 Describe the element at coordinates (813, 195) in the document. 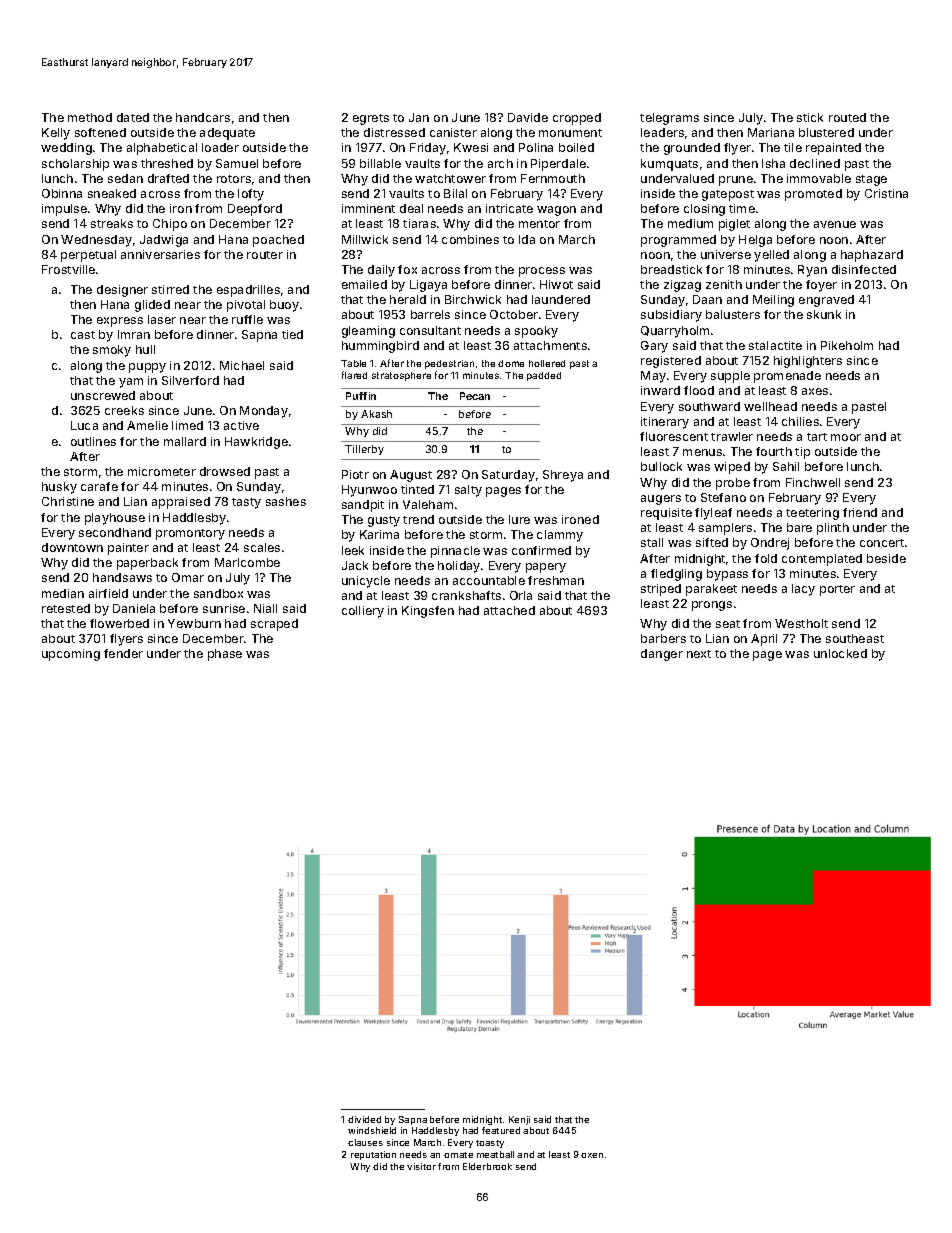

I see `promoted` at that location.
